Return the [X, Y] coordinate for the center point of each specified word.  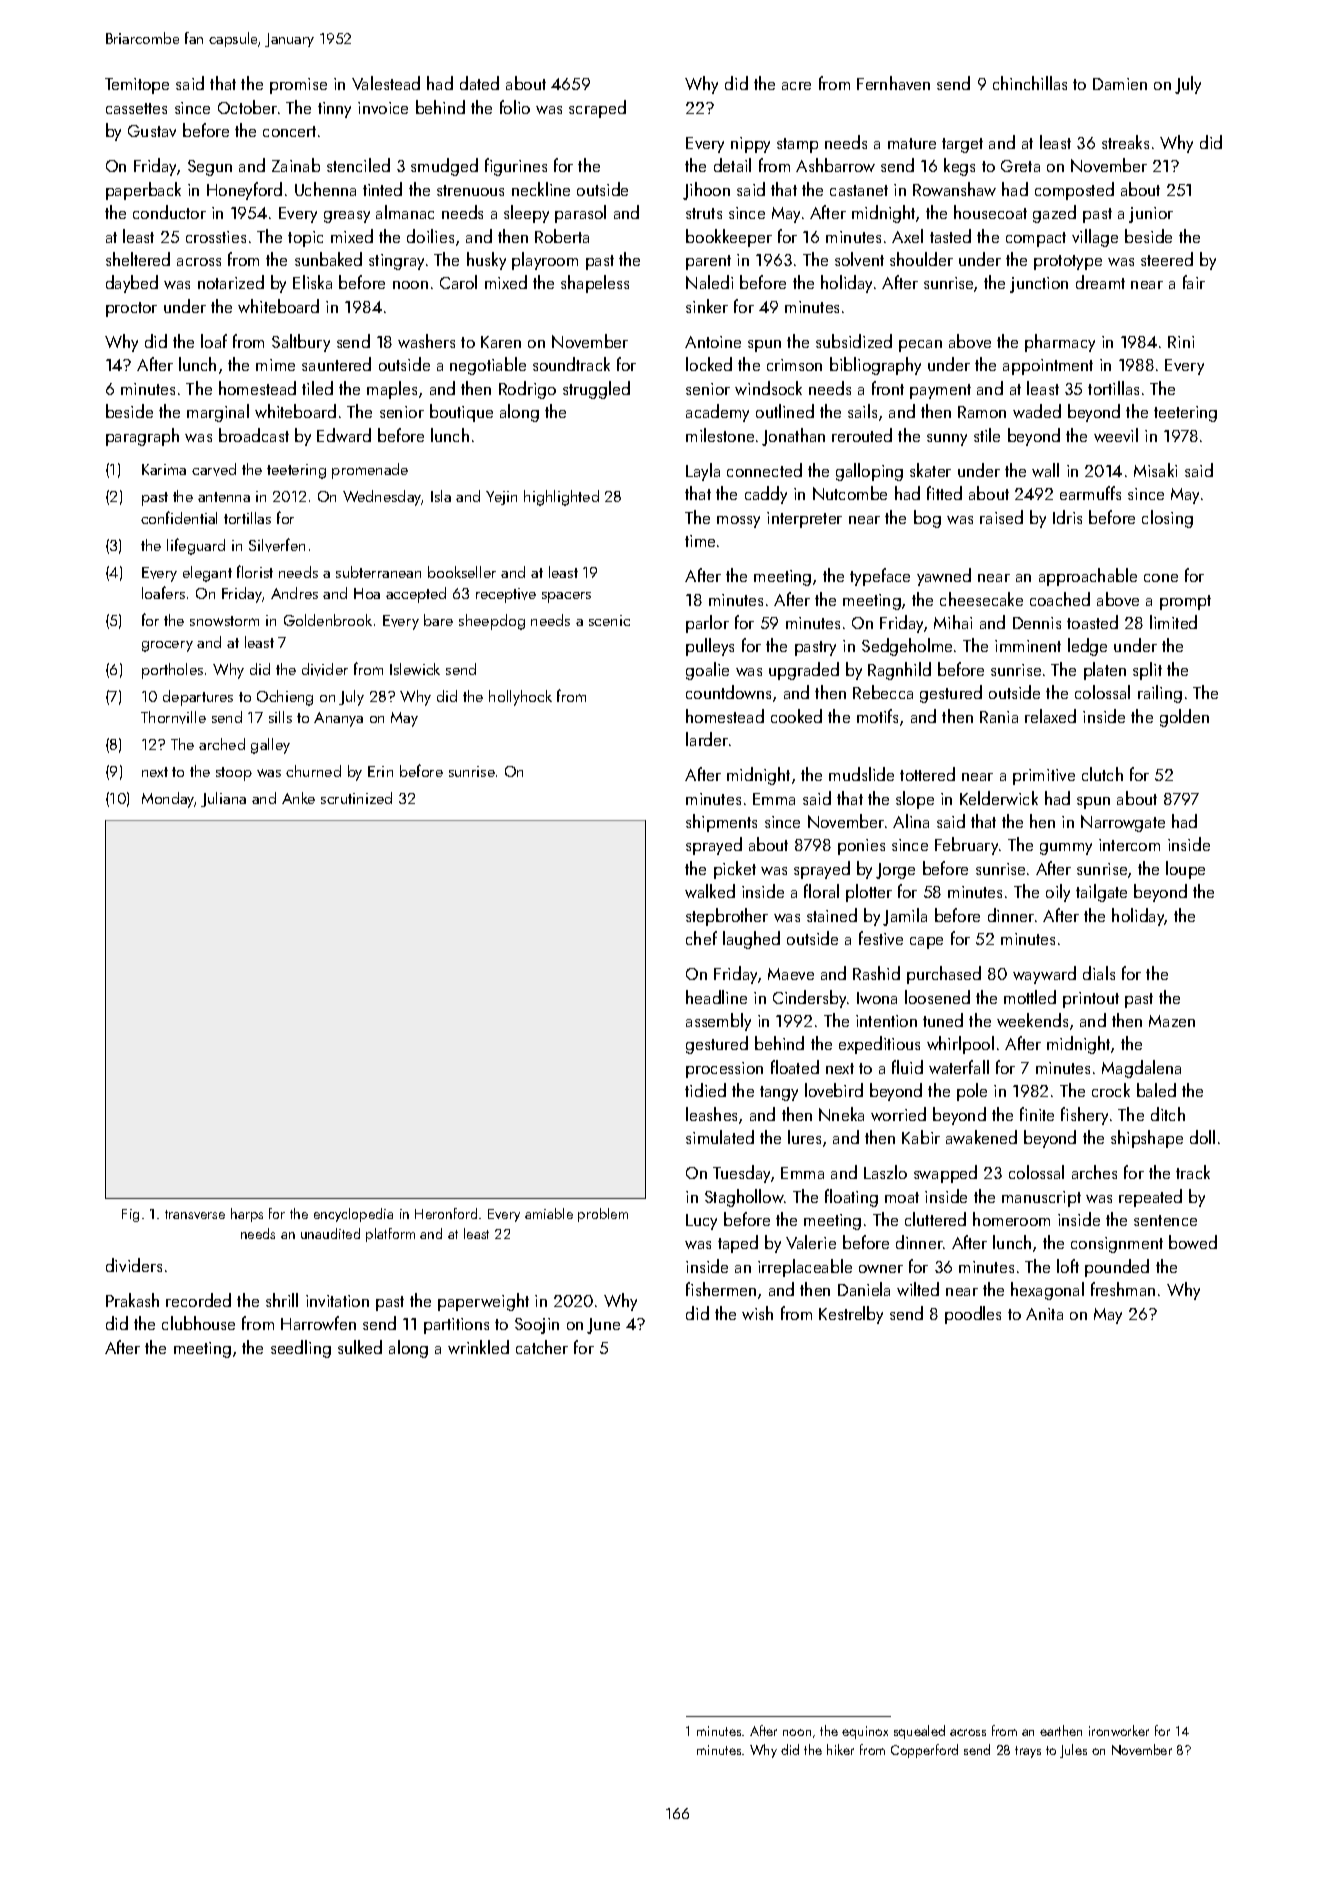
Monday [168, 800]
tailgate [1101, 893]
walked [710, 891]
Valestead [386, 83]
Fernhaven [893, 83]
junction [1039, 285]
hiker [840, 1749]
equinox [865, 1732]
